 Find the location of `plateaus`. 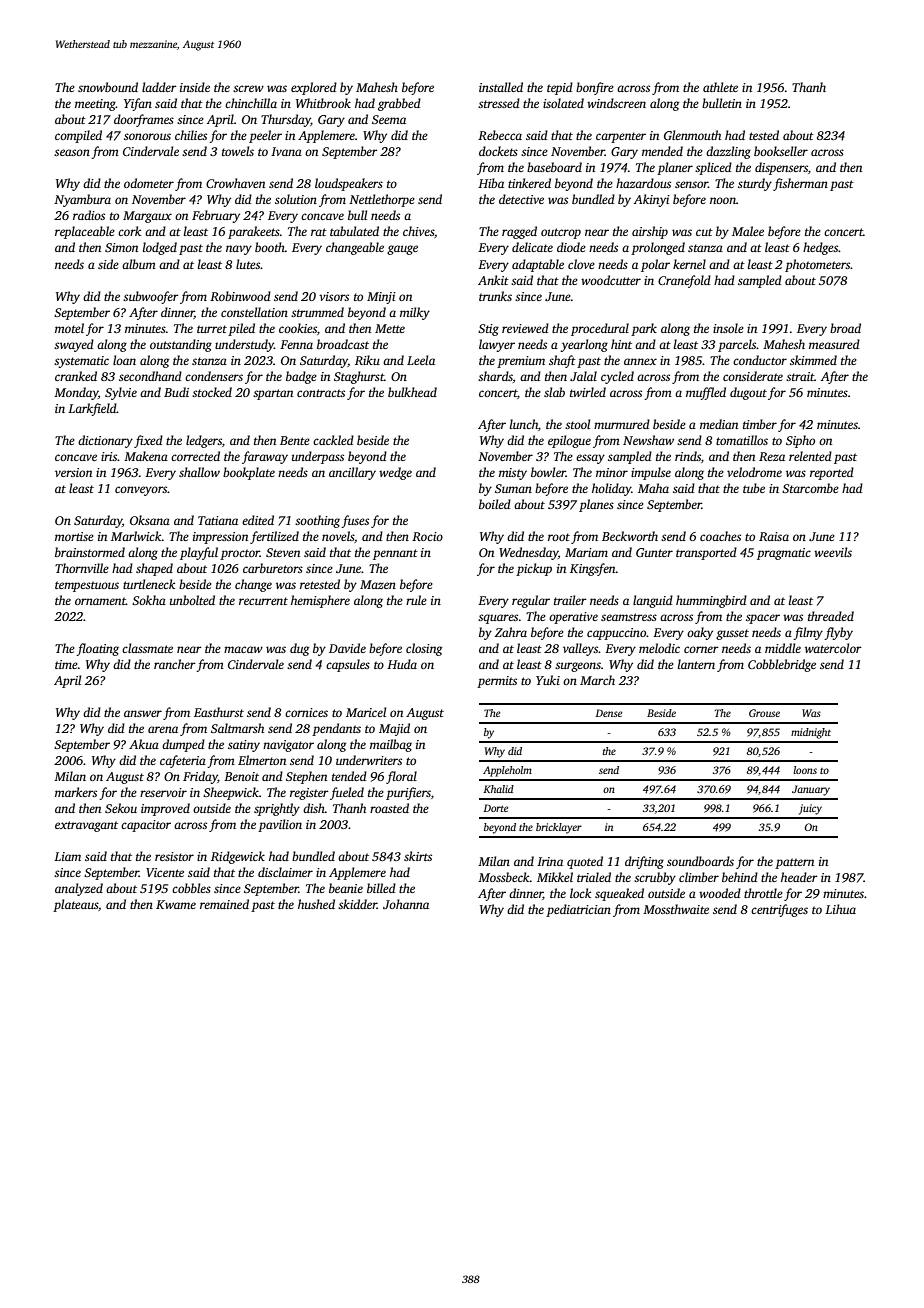

plateaus is located at coordinates (75, 905).
